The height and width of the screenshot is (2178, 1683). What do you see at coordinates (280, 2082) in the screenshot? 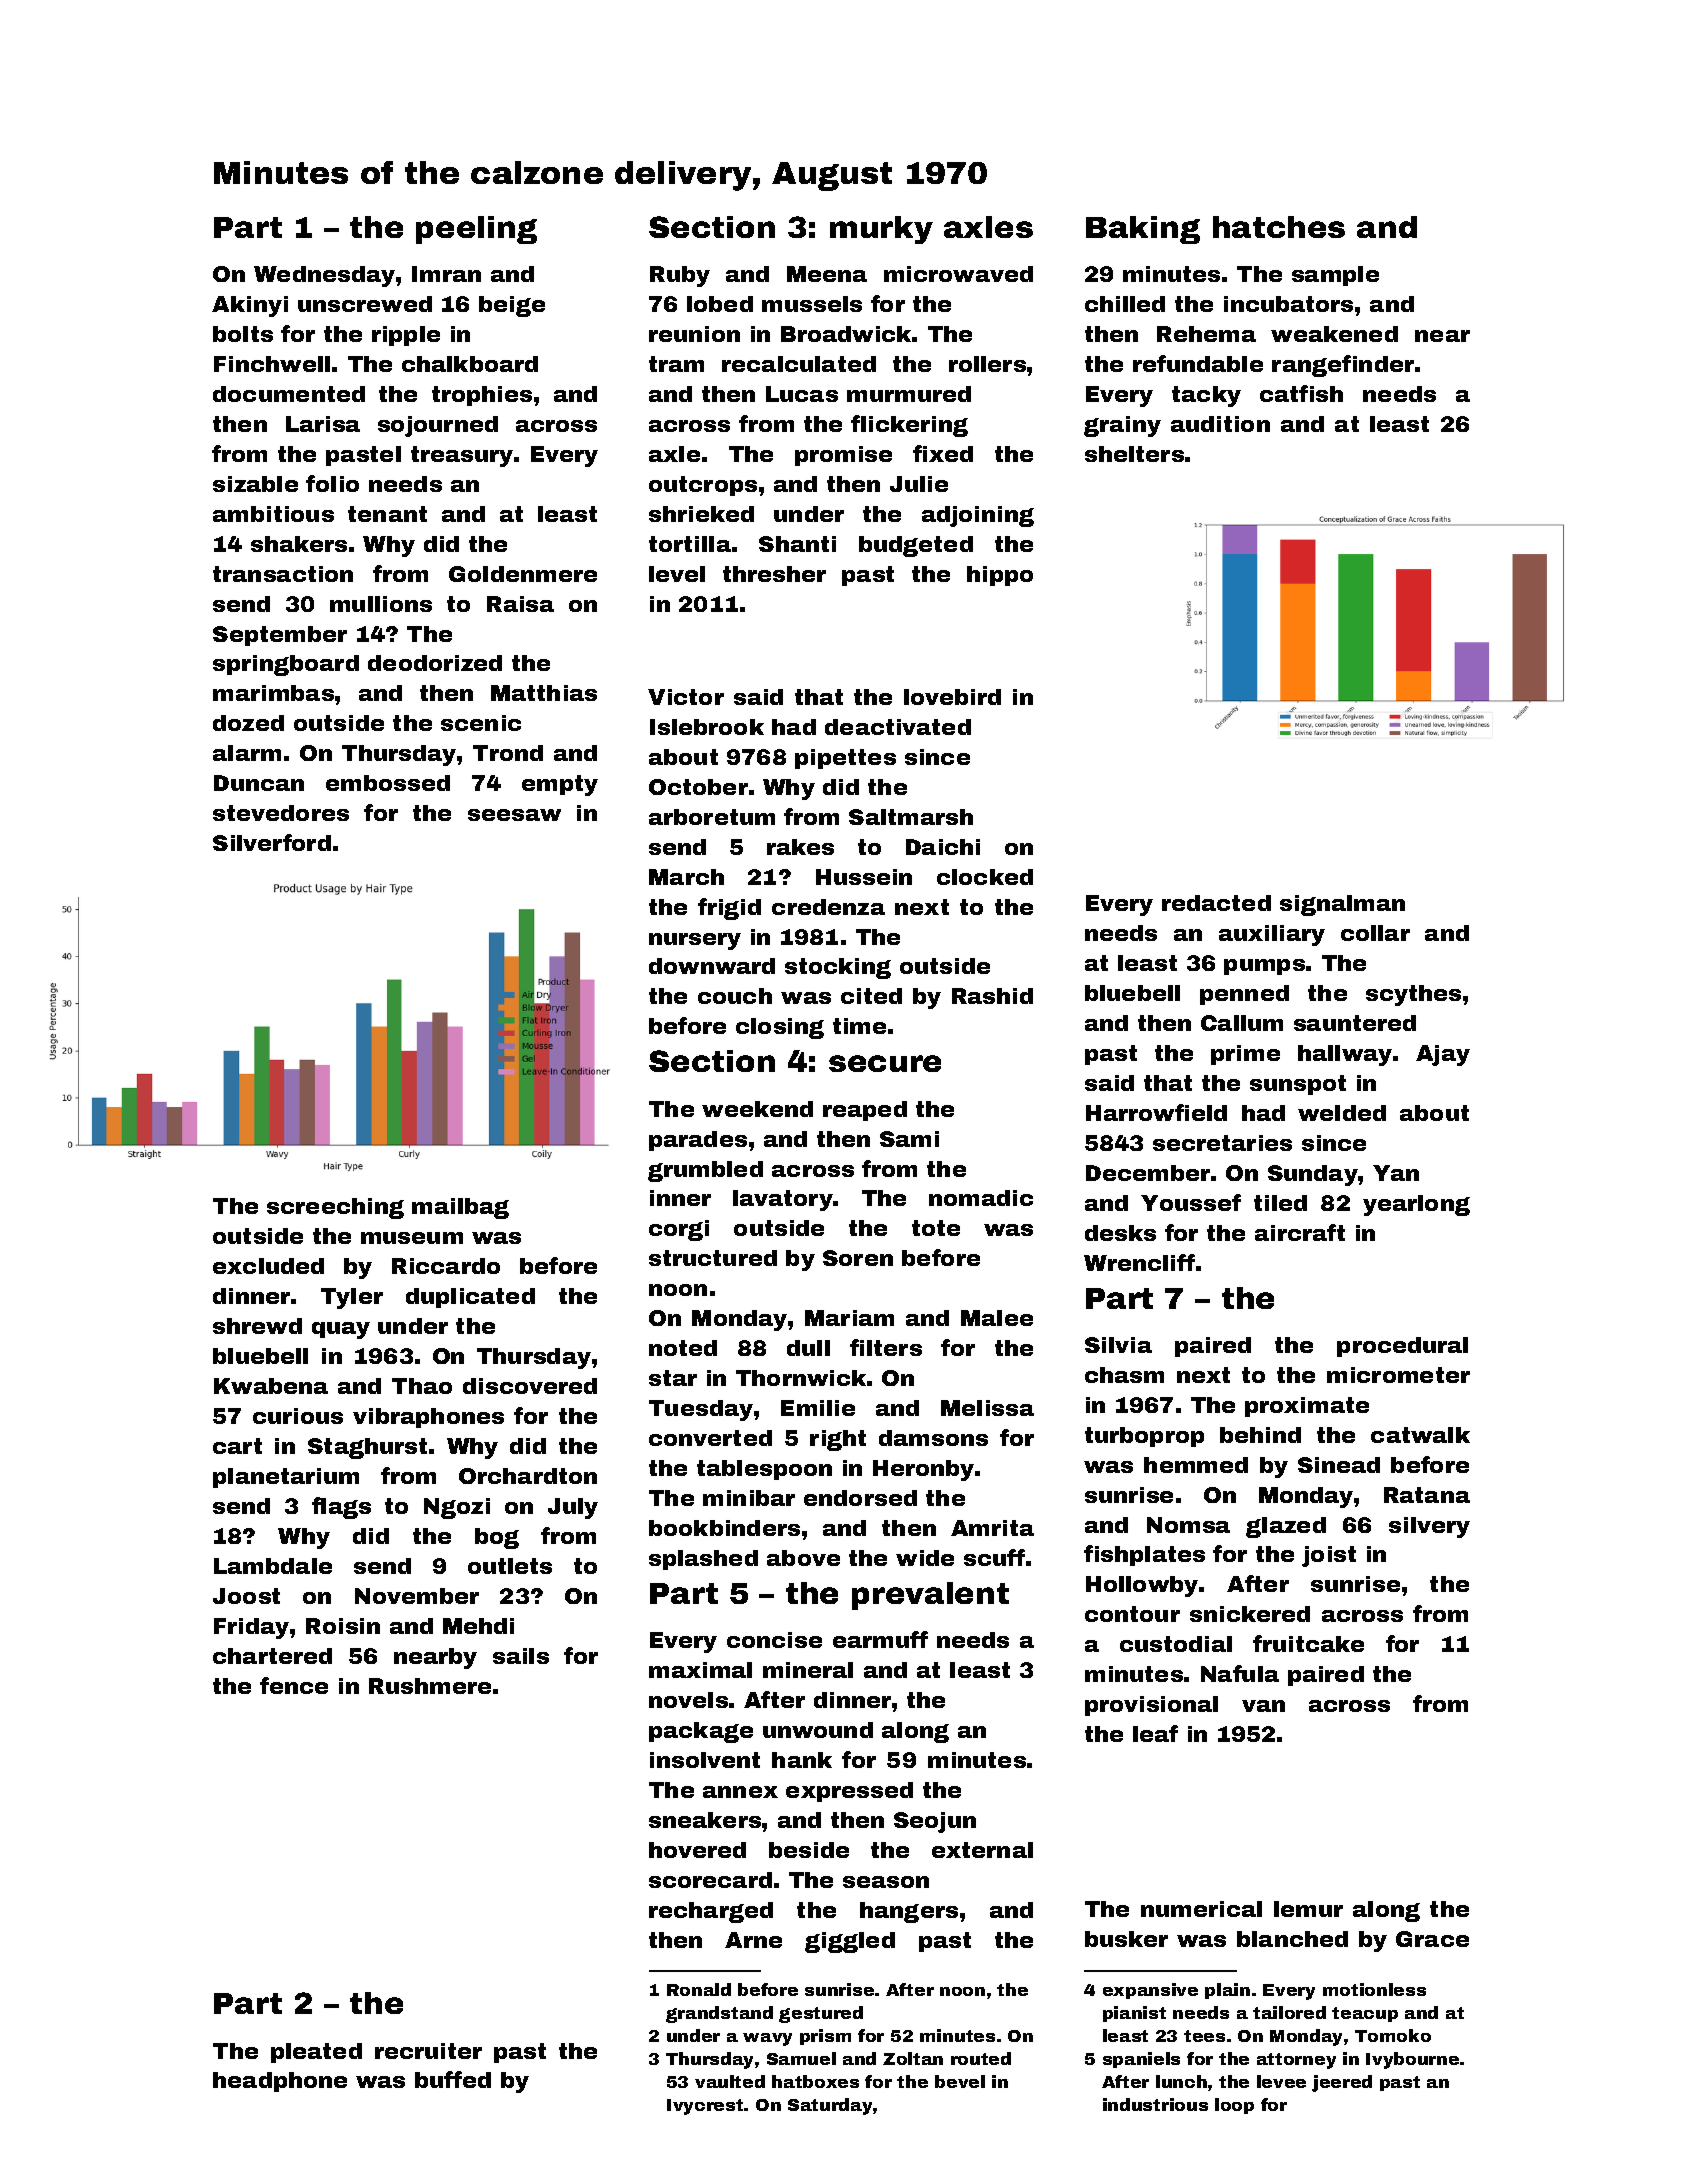
I see `headphone` at bounding box center [280, 2082].
